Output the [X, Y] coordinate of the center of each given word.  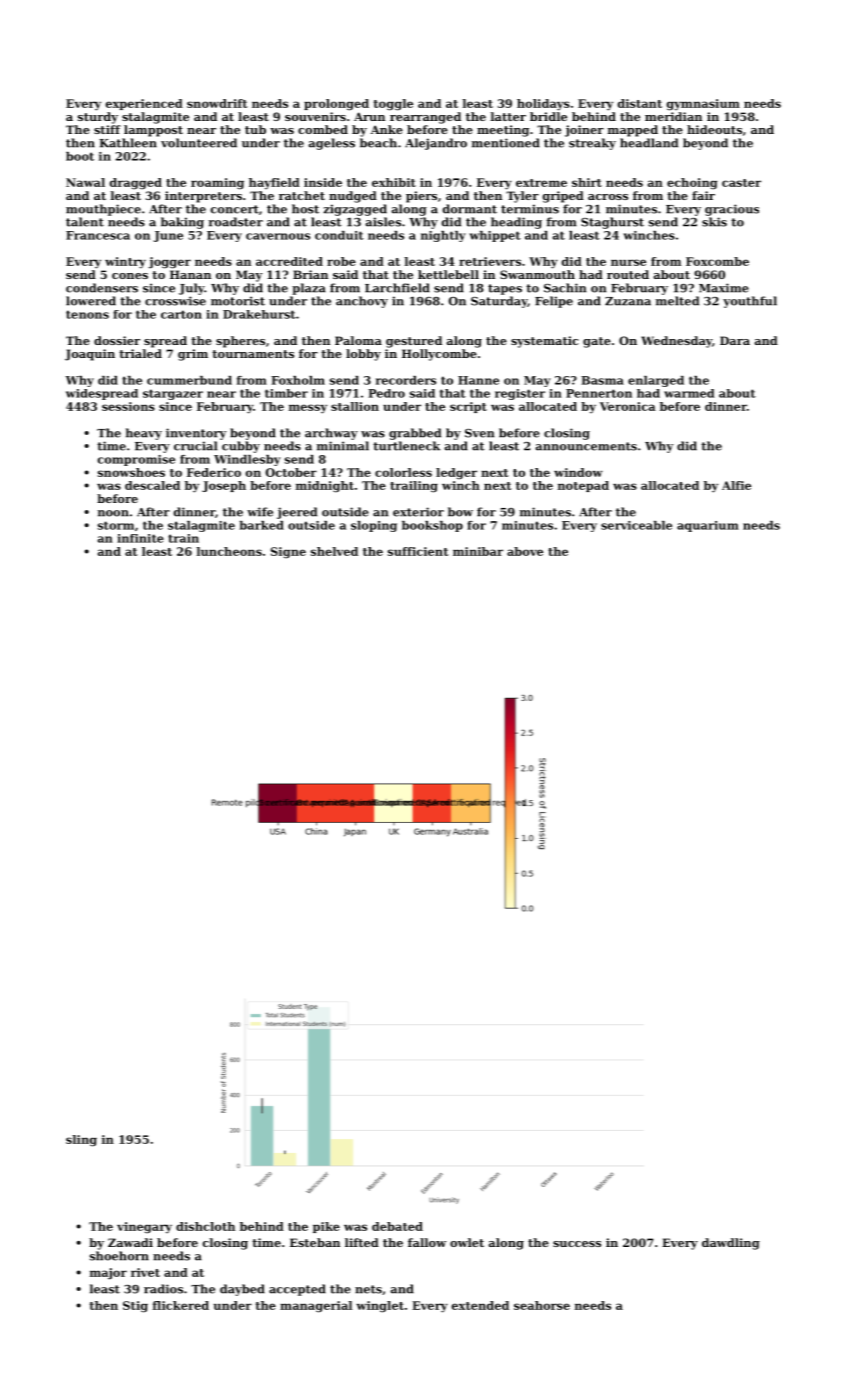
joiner [584, 131]
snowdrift [217, 103]
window [578, 472]
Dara [735, 340]
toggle [393, 105]
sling [81, 1141]
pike [326, 1227]
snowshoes [131, 472]
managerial [316, 1307]
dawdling [731, 1244]
